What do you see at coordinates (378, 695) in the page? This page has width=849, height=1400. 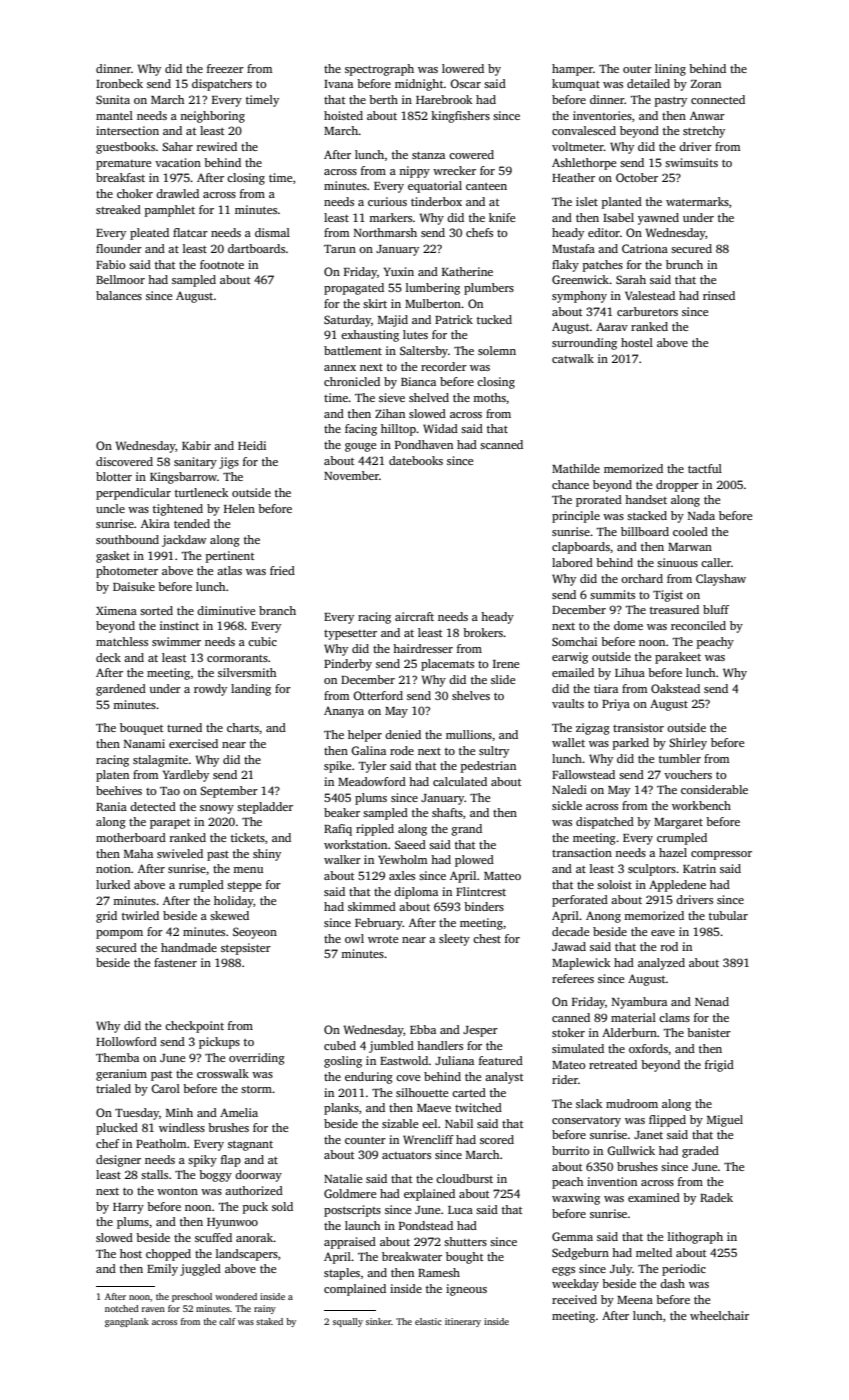 I see `Otterford` at bounding box center [378, 695].
